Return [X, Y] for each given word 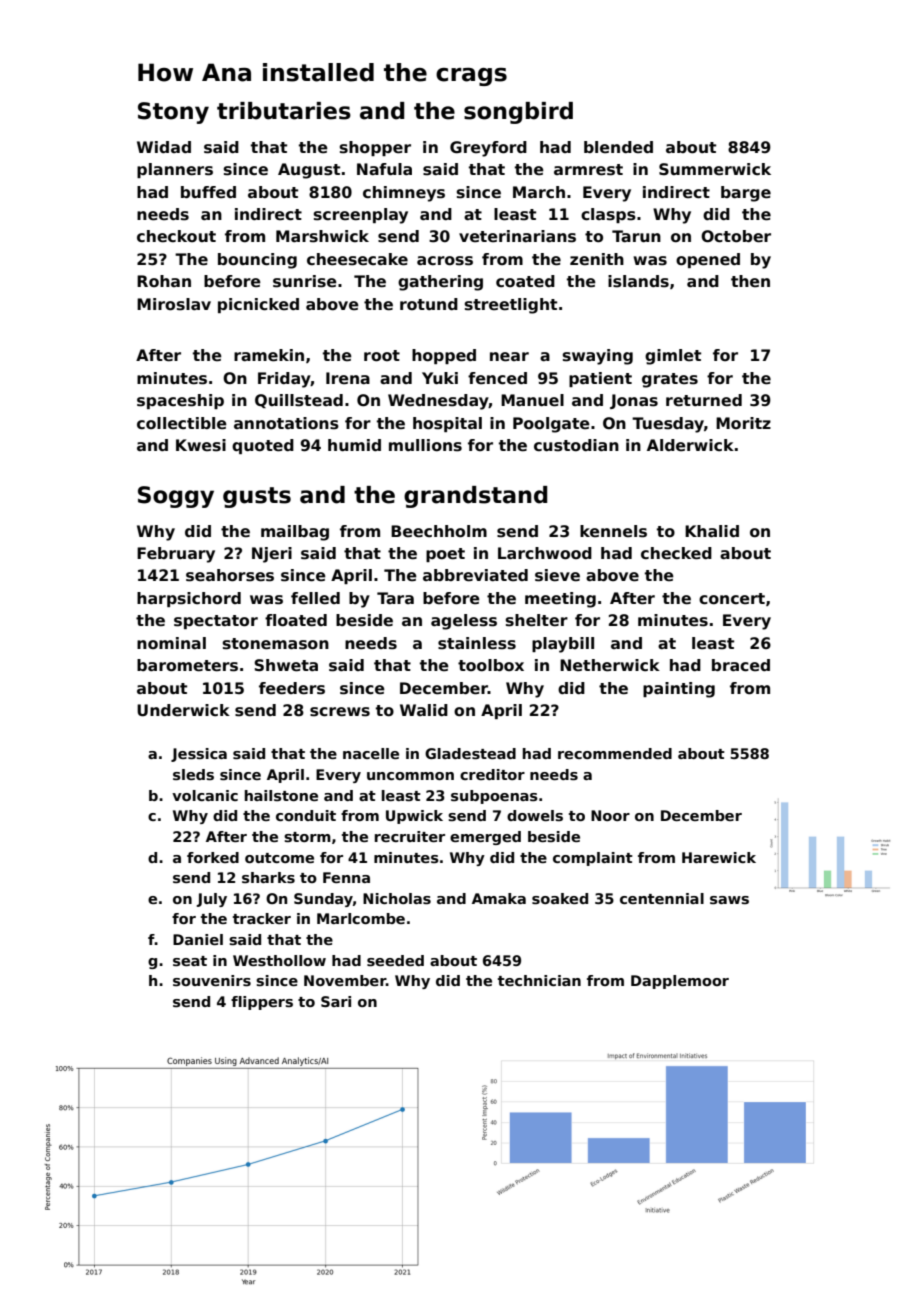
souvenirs [212, 980]
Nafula [384, 169]
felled [315, 598]
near [509, 357]
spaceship [180, 401]
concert [732, 599]
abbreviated [475, 575]
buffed [208, 192]
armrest [588, 170]
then [750, 281]
